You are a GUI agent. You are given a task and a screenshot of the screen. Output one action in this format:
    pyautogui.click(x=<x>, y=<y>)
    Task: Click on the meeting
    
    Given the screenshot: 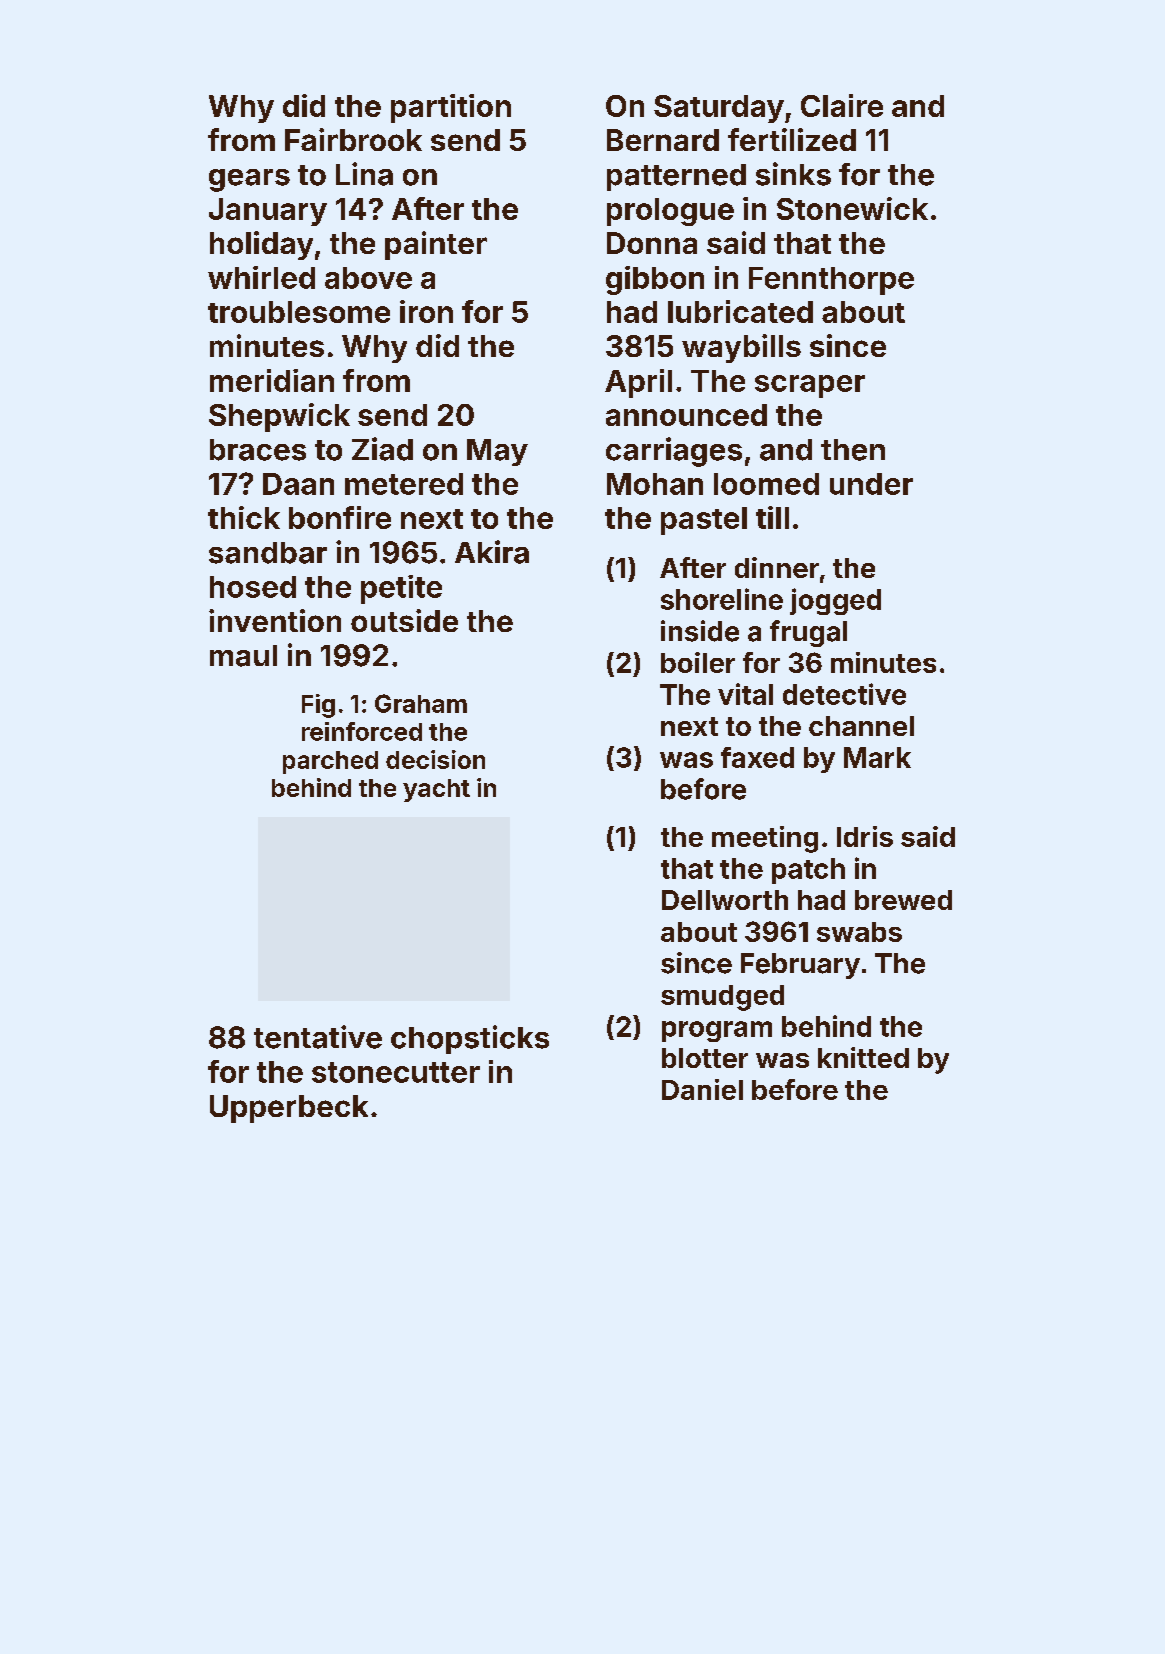 What is the action you would take?
    pyautogui.click(x=765, y=839)
